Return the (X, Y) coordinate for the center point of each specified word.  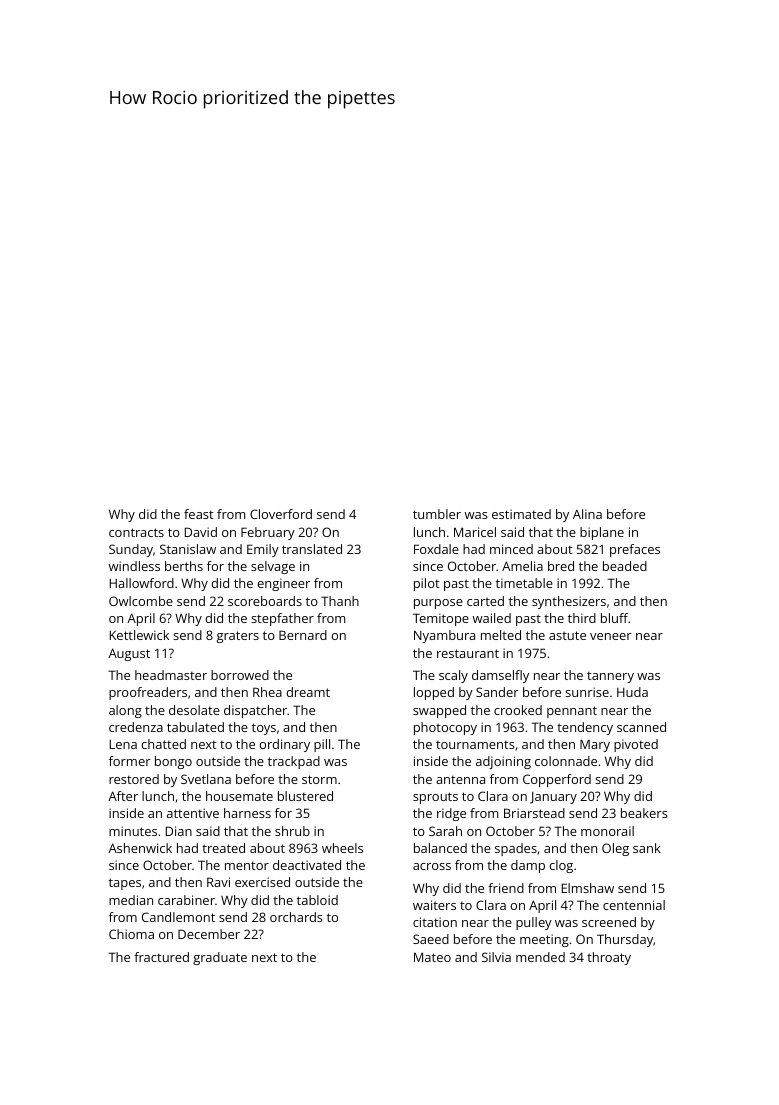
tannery (610, 677)
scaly (453, 676)
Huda (632, 692)
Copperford (557, 780)
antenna (460, 779)
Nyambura (444, 636)
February (268, 533)
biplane (602, 533)
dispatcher (255, 711)
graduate (220, 958)
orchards (296, 917)
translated (312, 549)
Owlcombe (141, 601)
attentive (193, 813)
